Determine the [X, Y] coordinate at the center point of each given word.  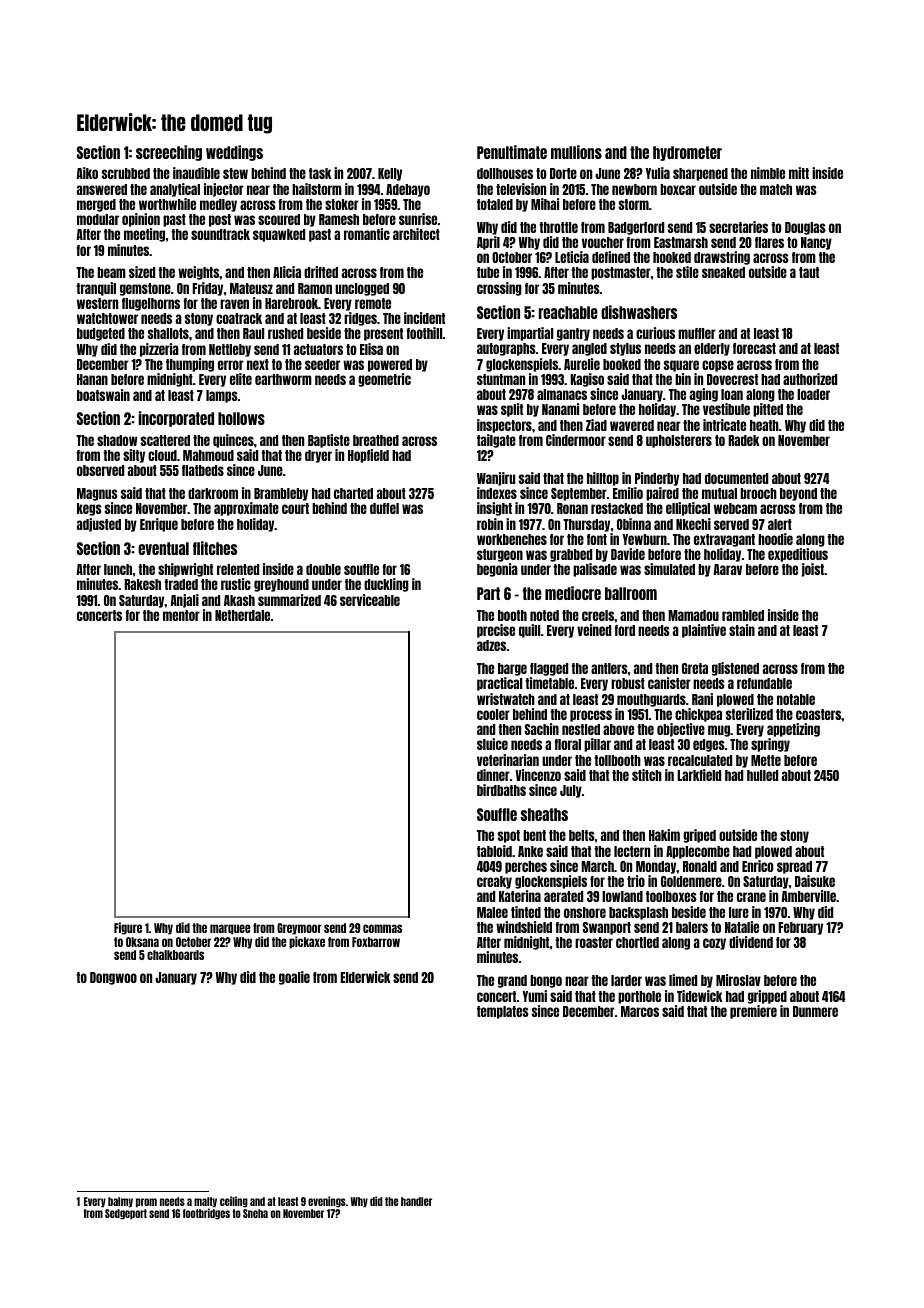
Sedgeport [126, 1214]
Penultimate [512, 152]
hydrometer [687, 153]
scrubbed [126, 173]
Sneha [255, 1213]
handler [416, 1201]
